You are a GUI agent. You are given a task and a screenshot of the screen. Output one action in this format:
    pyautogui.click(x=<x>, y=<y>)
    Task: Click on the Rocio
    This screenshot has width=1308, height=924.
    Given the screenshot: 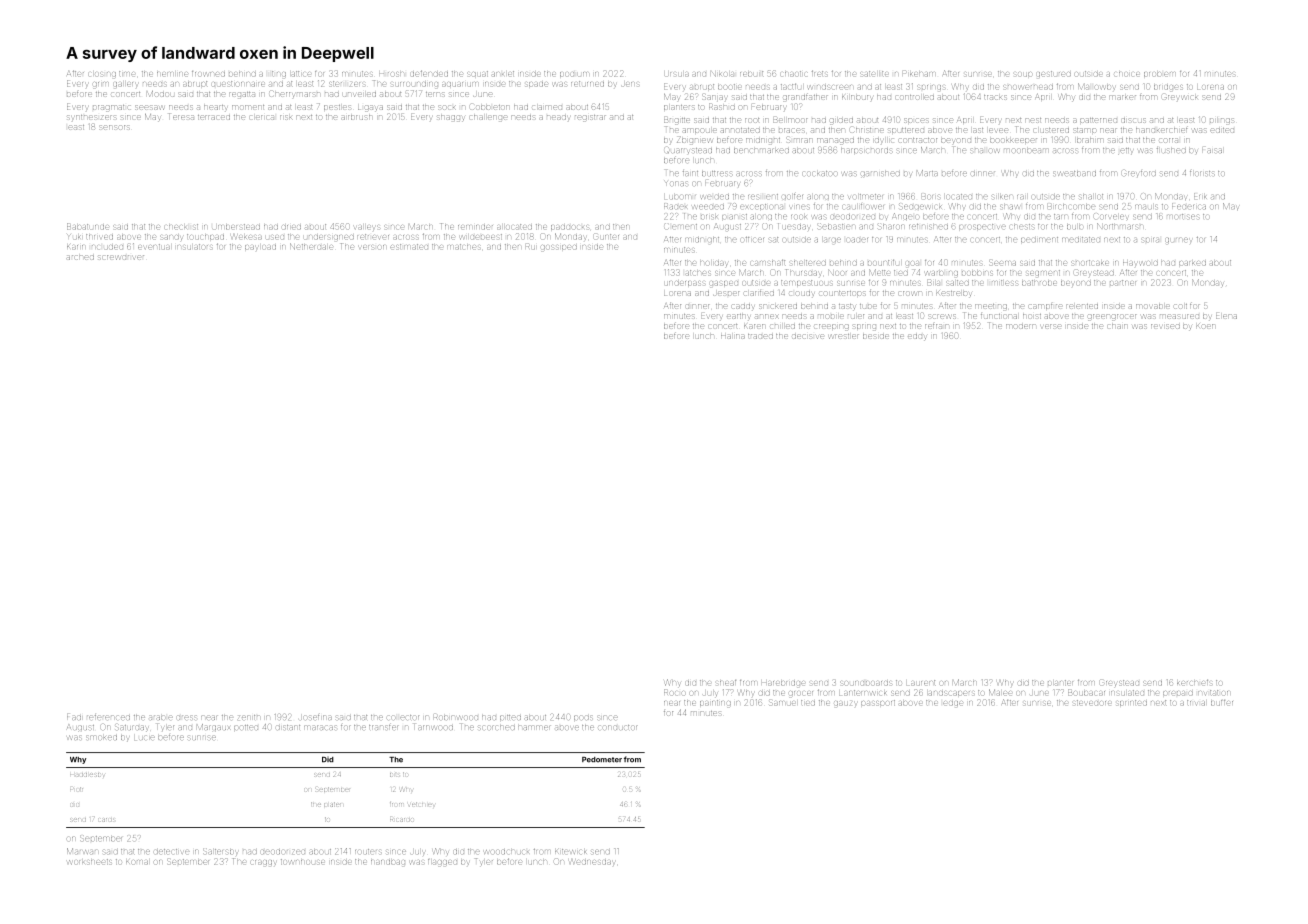 What is the action you would take?
    pyautogui.click(x=674, y=692)
